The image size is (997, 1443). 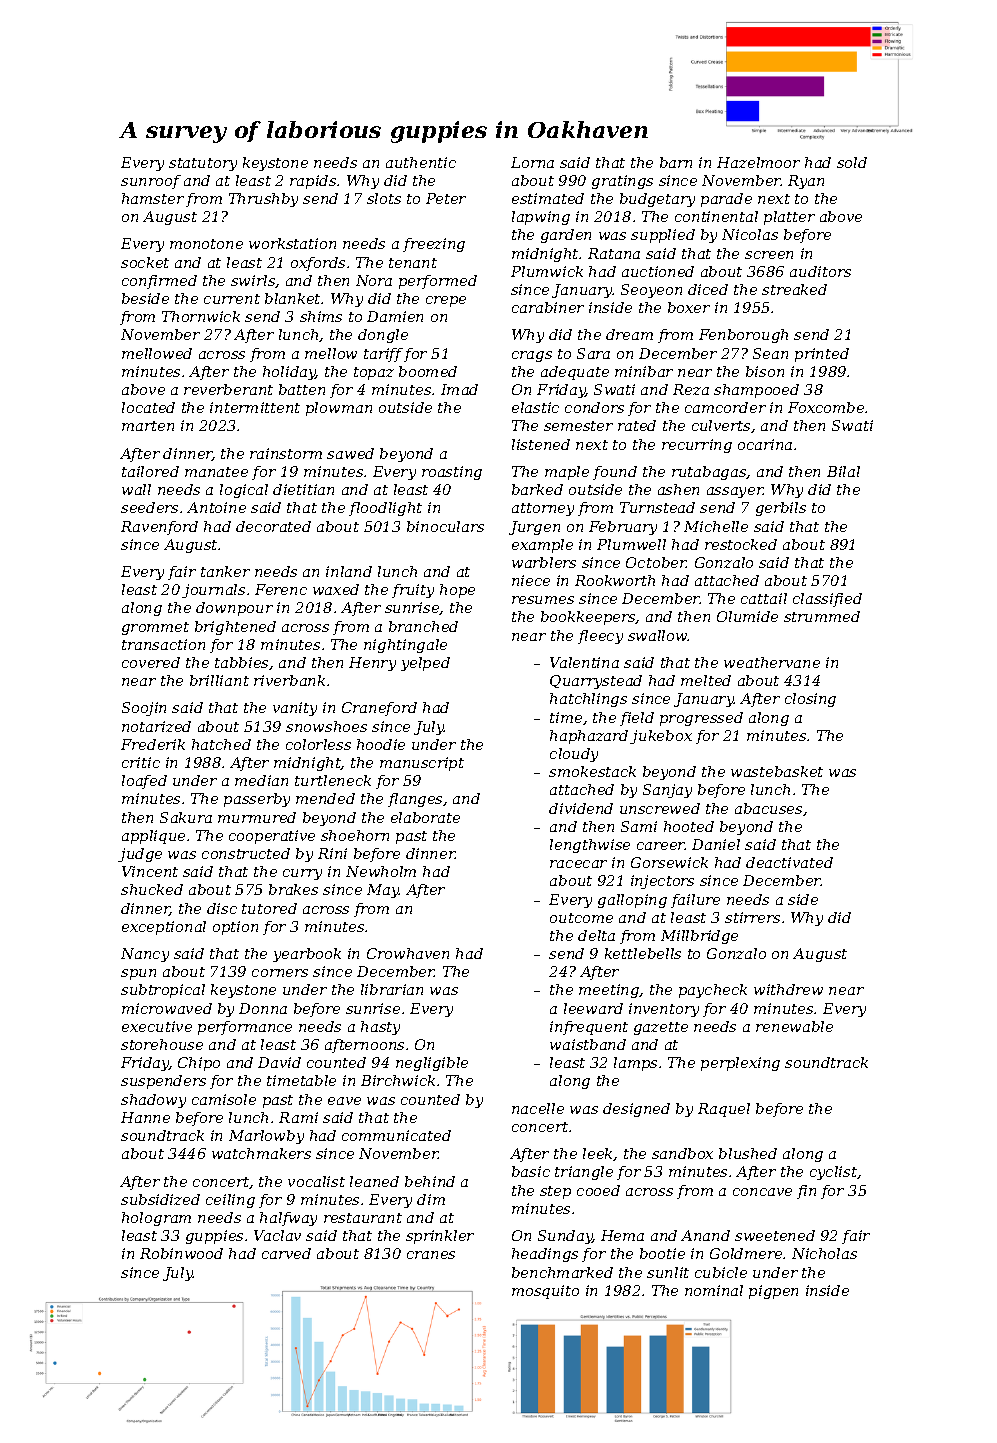 I want to click on deactivated, so click(x=789, y=862).
